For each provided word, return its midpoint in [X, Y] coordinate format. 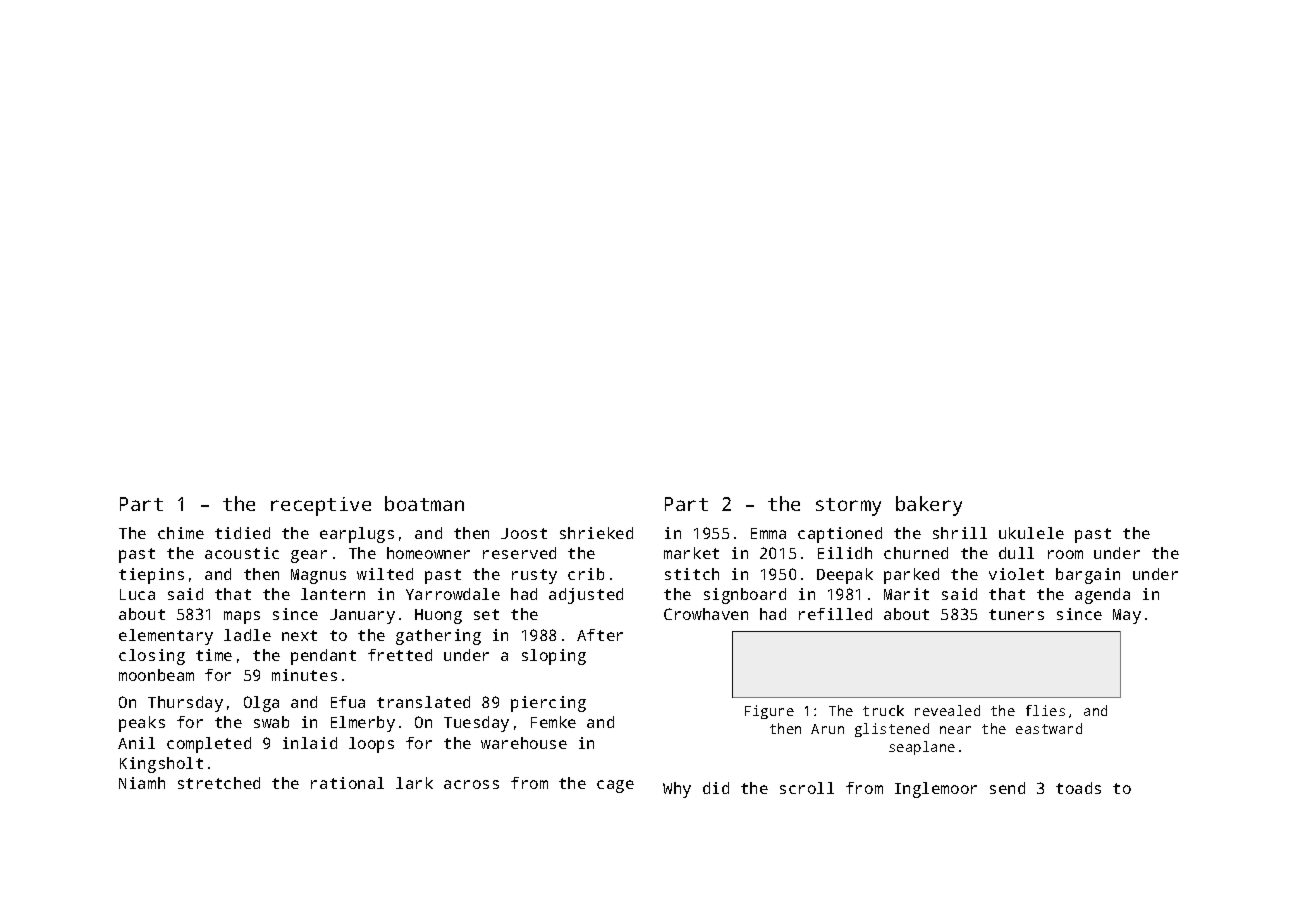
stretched [219, 783]
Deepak [845, 576]
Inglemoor [936, 790]
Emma [768, 533]
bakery [929, 506]
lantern [333, 594]
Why [677, 790]
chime [181, 533]
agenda [1102, 596]
